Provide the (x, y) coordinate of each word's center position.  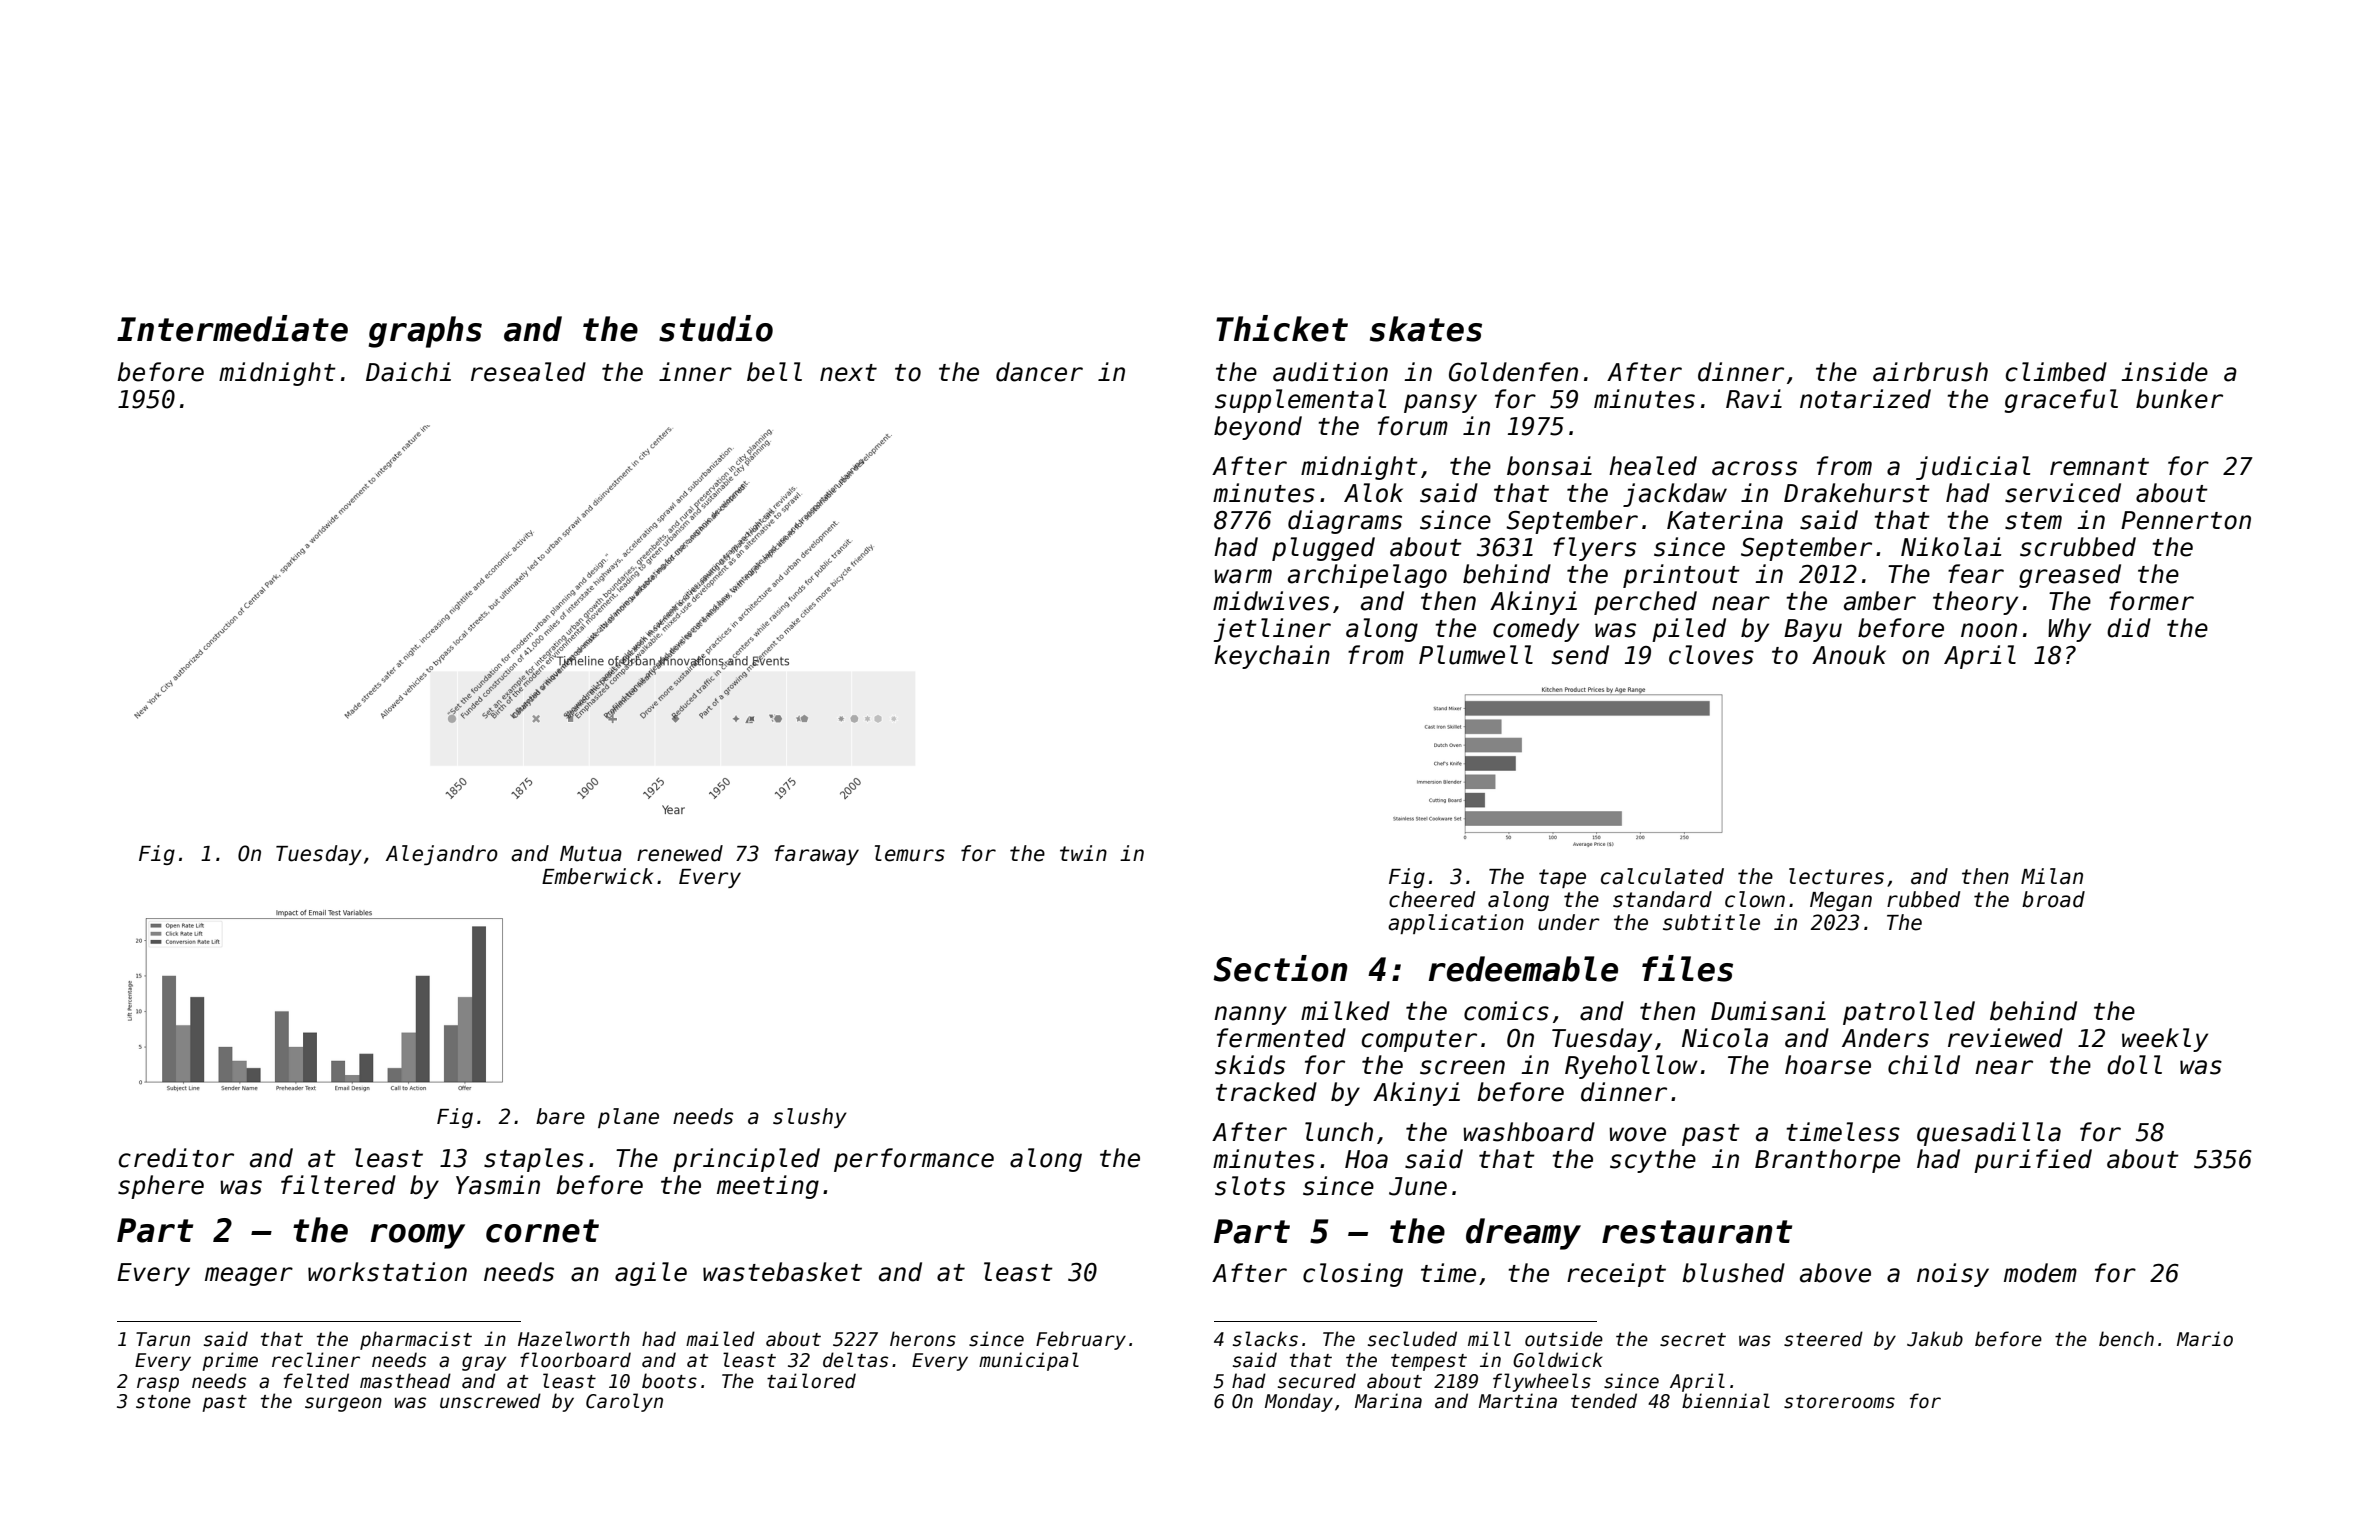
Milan (2052, 876)
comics (1506, 1011)
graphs (425, 332)
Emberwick (597, 876)
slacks (1265, 1339)
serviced (2063, 493)
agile (651, 1274)
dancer (1039, 372)
